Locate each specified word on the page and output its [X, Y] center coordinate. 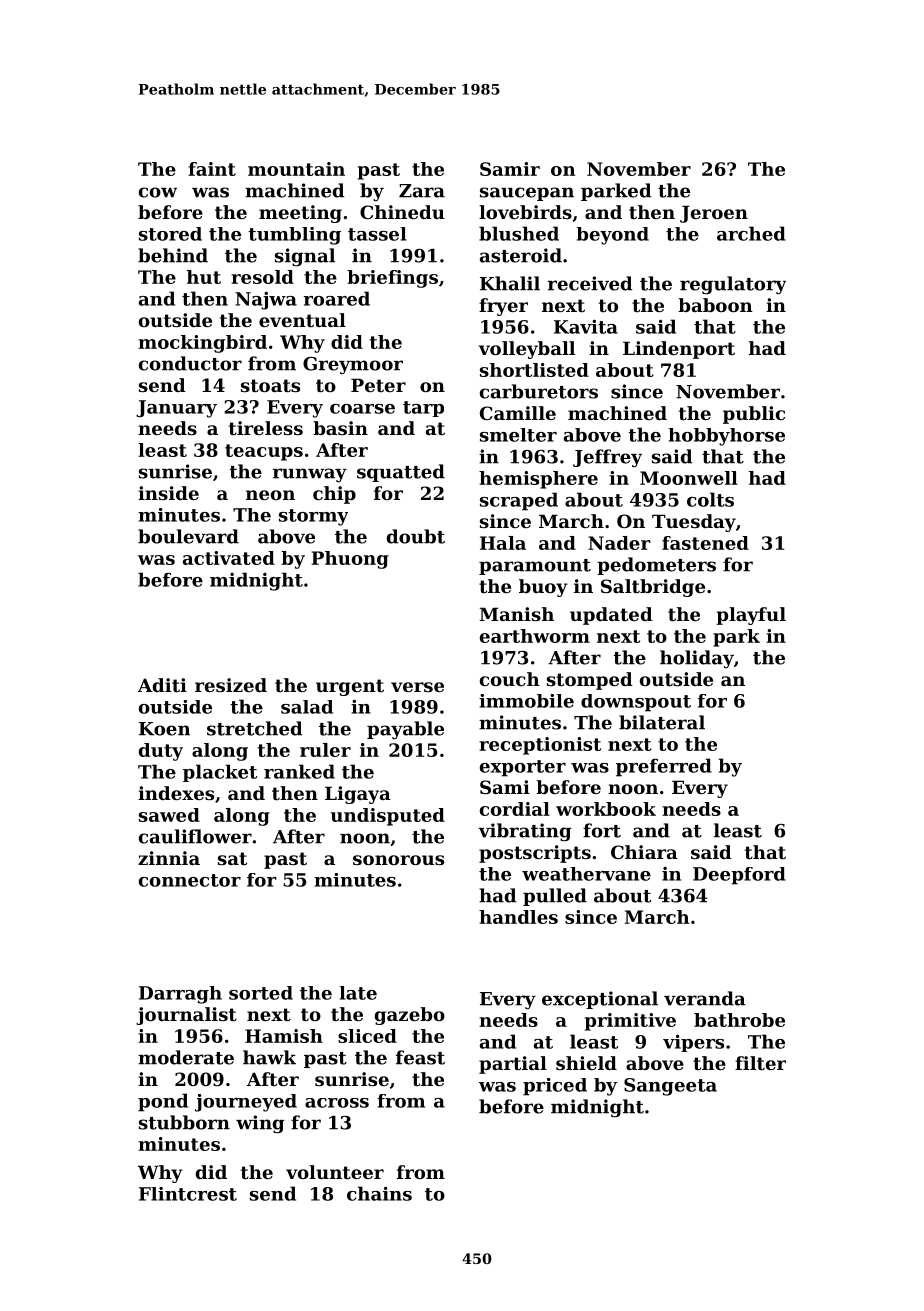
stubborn [184, 1122]
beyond [612, 236]
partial [513, 1065]
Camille [518, 413]
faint [212, 169]
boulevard [188, 536]
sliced [367, 1036]
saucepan [527, 194]
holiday [697, 659]
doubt [416, 536]
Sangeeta [670, 1087]
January [176, 409]
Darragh [180, 995]
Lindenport [679, 350]
